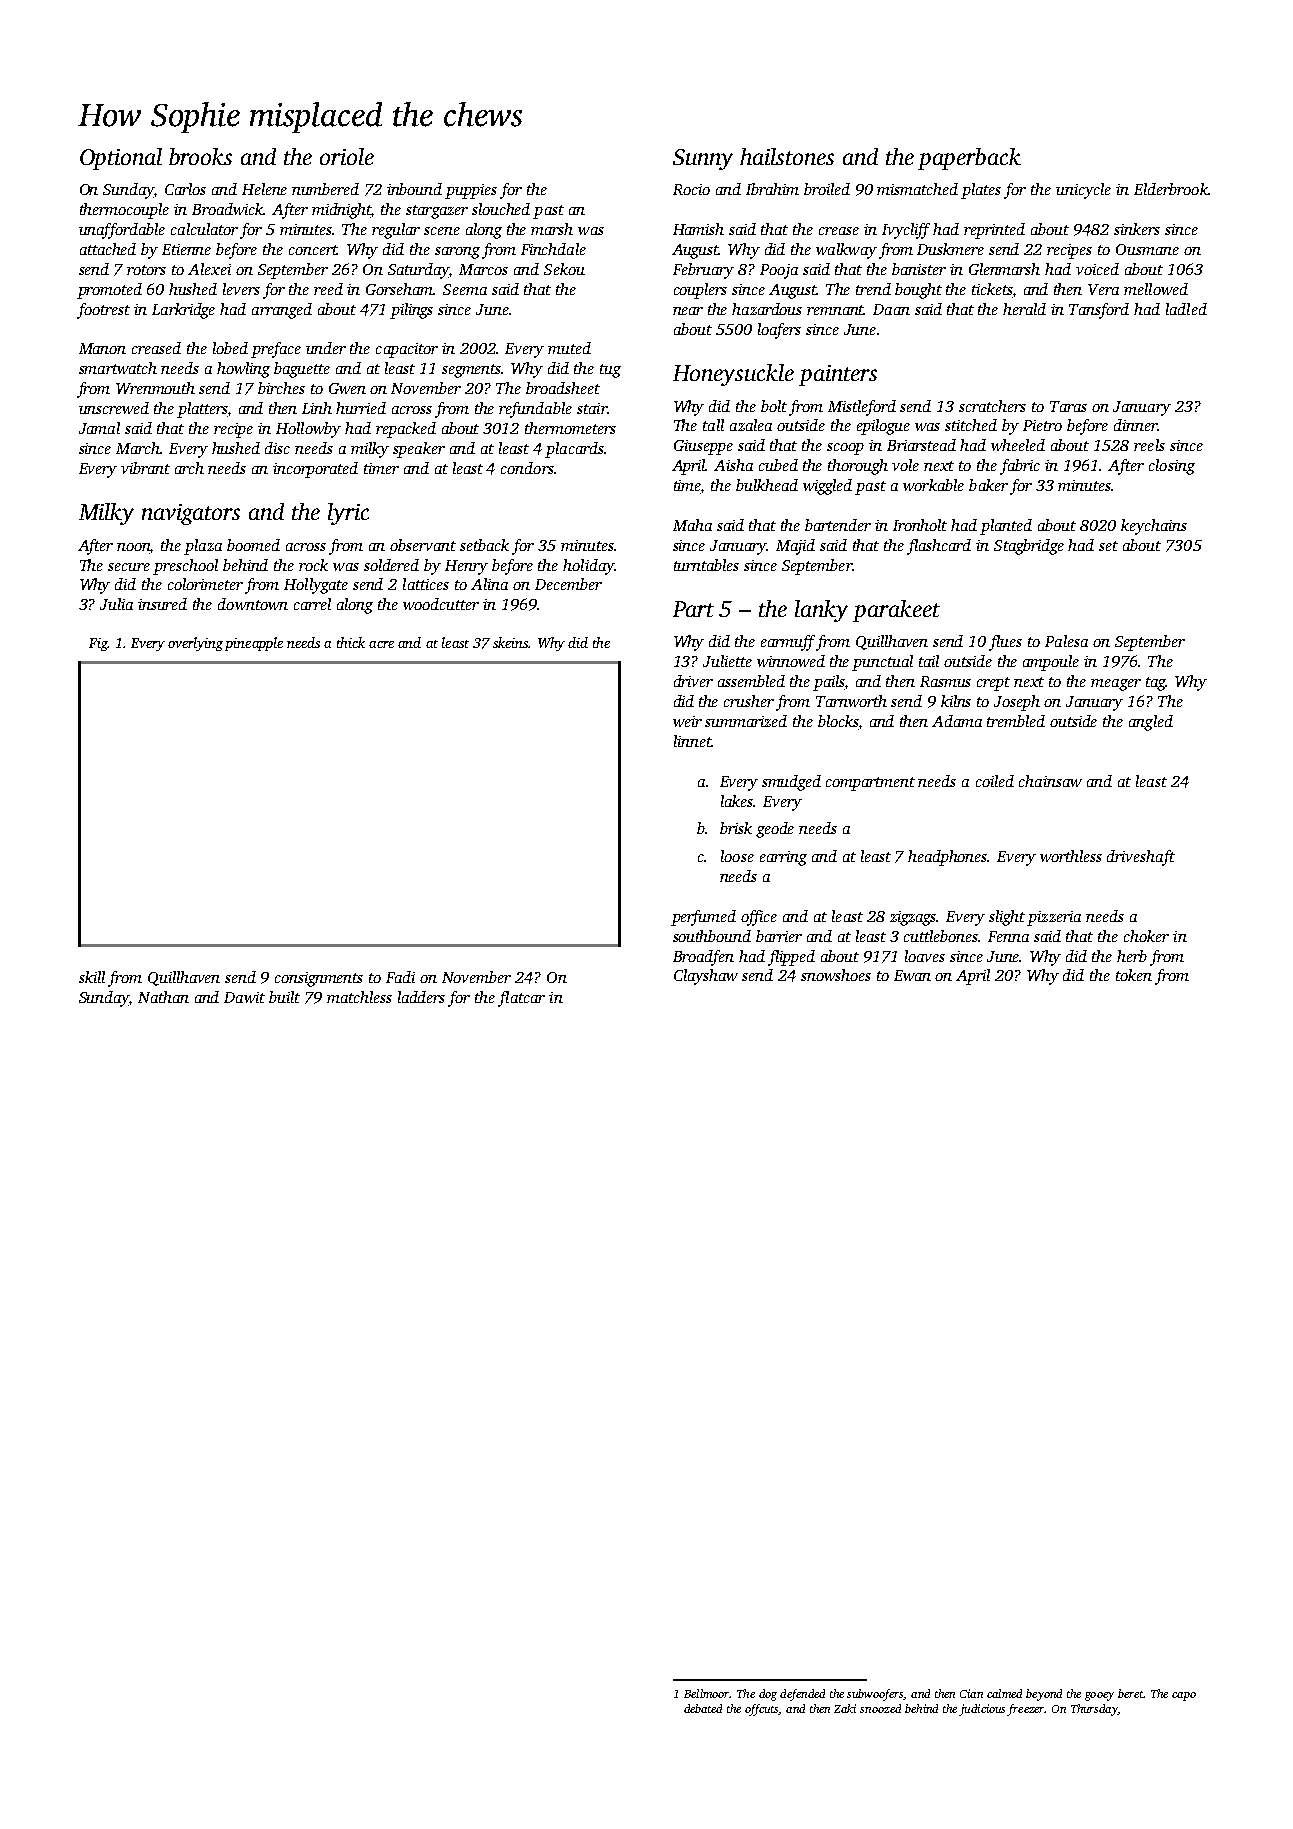 The image size is (1293, 1829). What do you see at coordinates (1154, 527) in the page?
I see `keychains` at bounding box center [1154, 527].
